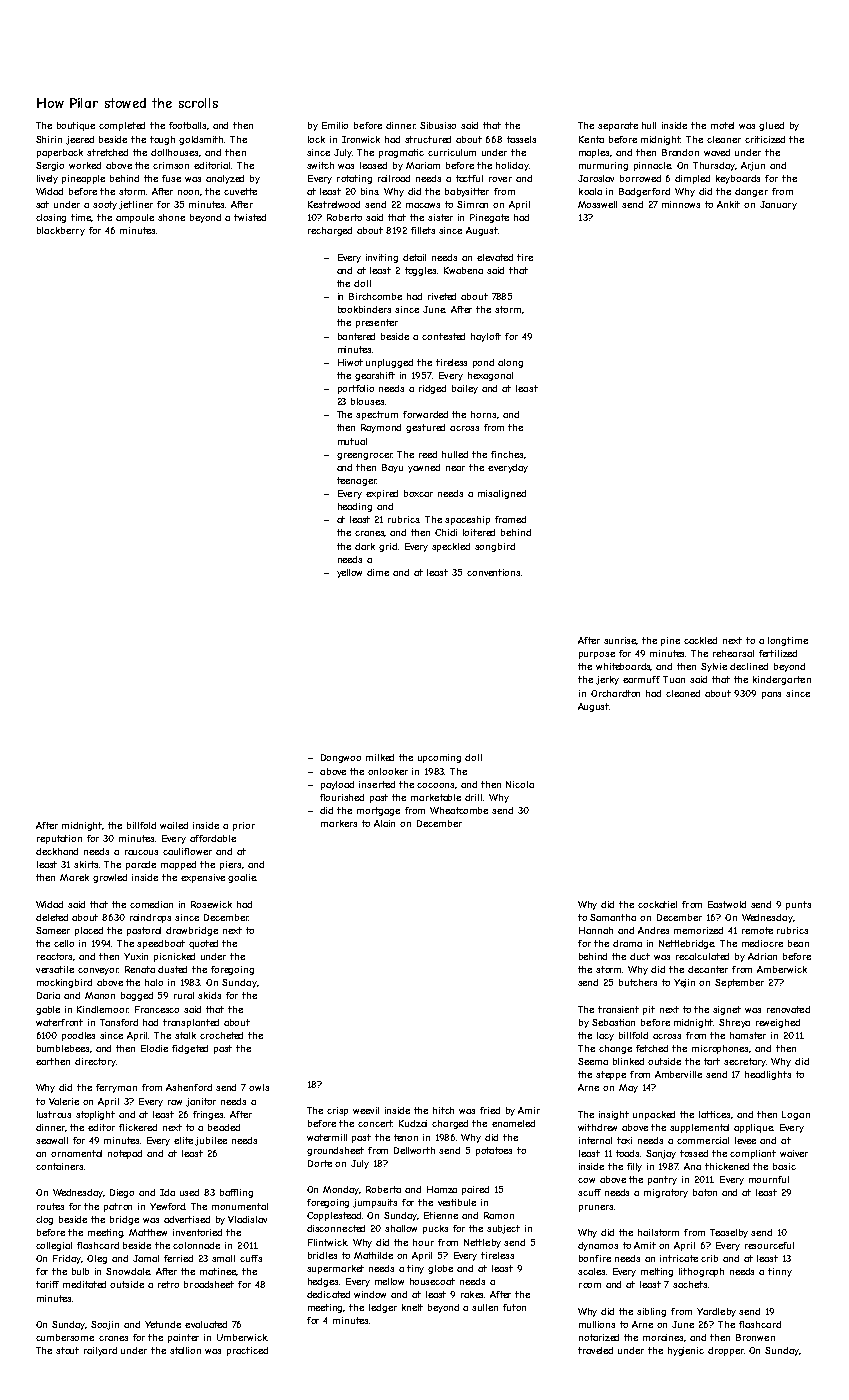 The width and height of the page is (849, 1400). Describe the element at coordinates (618, 126) in the page. I see `separate` at that location.
